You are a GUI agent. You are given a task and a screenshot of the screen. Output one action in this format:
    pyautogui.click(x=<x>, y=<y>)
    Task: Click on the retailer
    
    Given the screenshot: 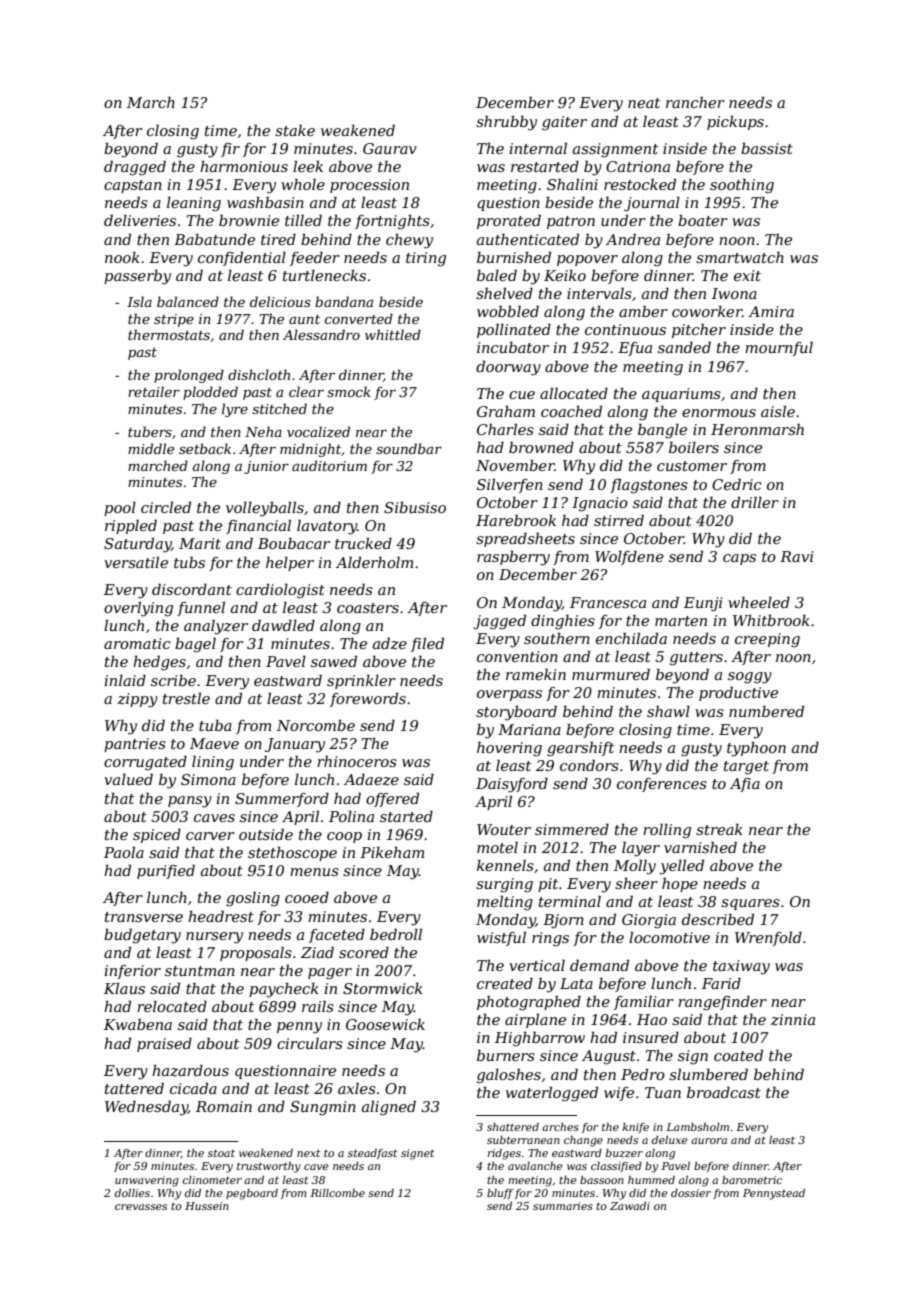 What is the action you would take?
    pyautogui.click(x=154, y=391)
